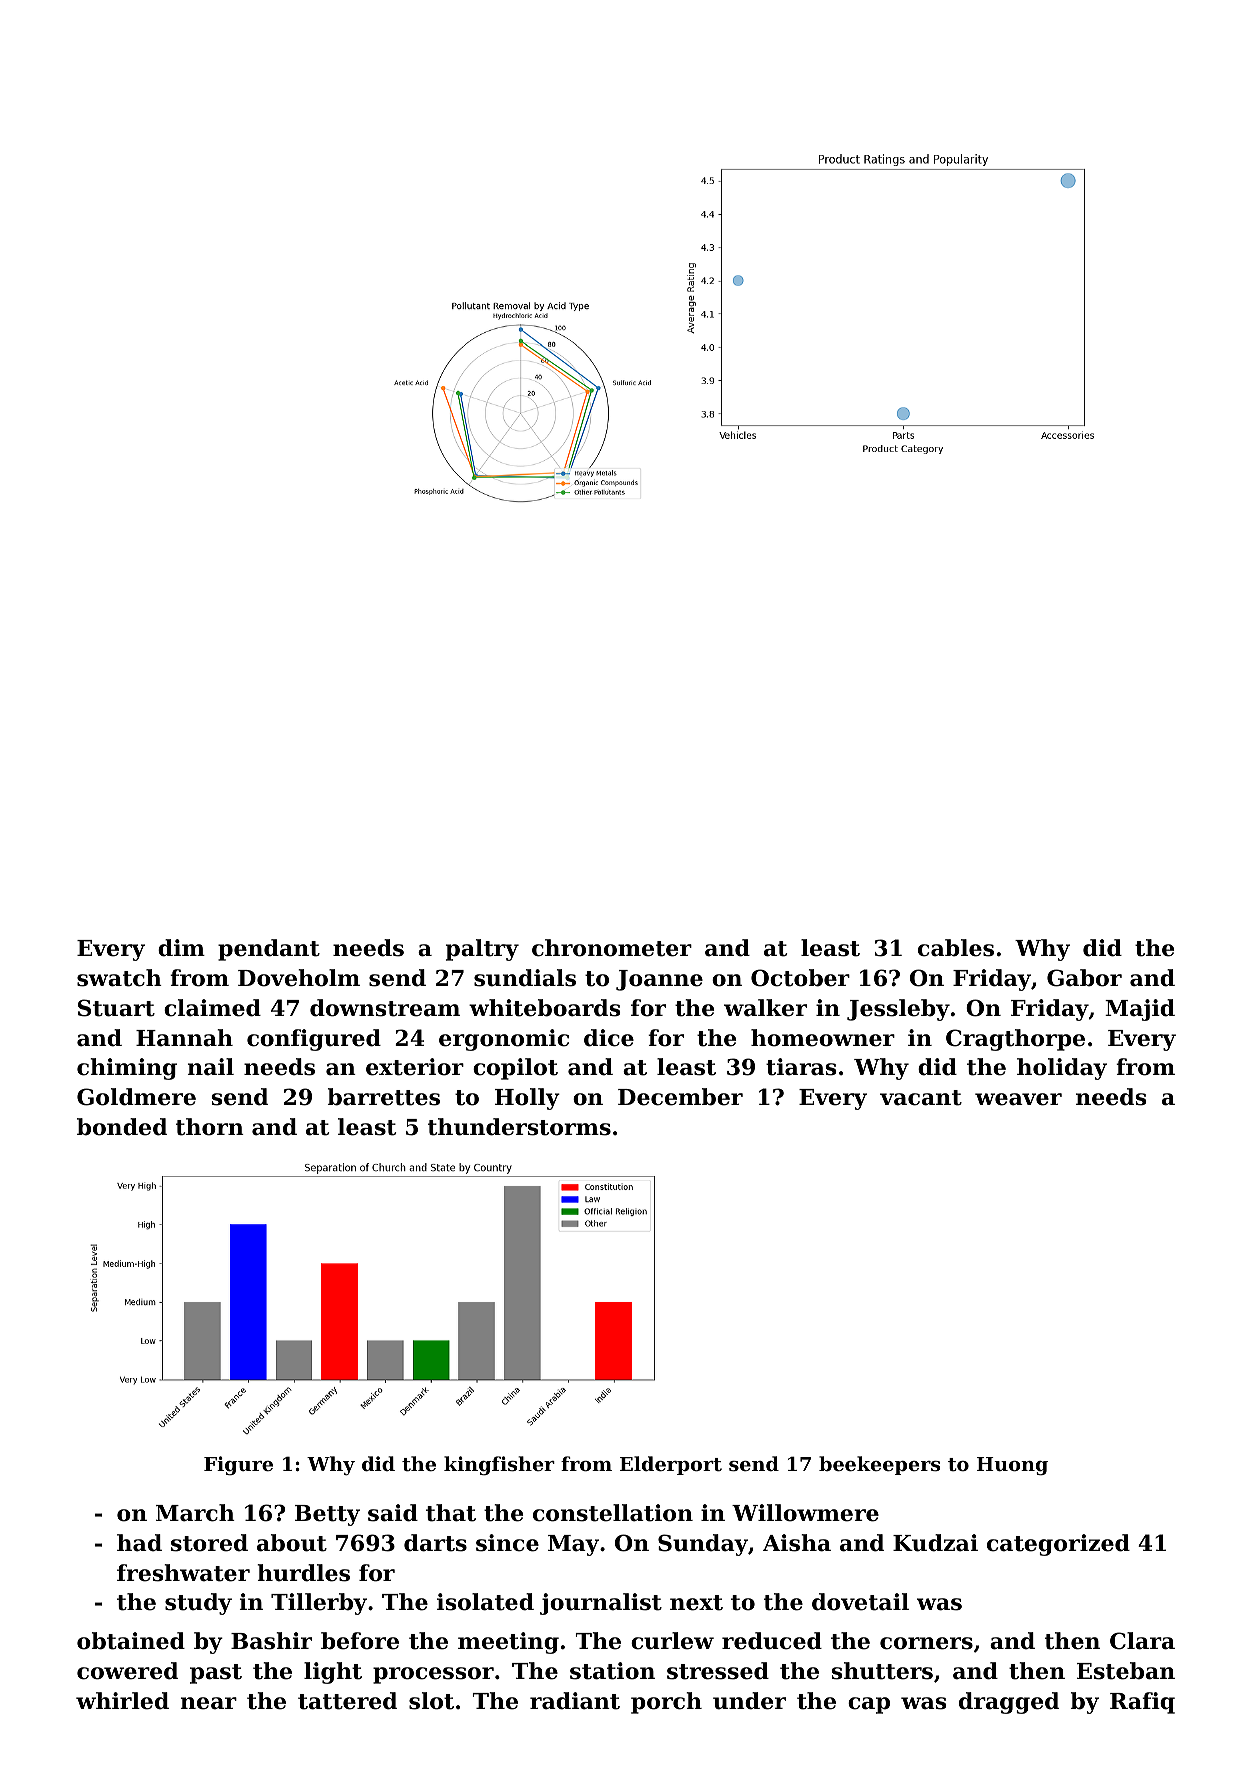 Image resolution: width=1252 pixels, height=1770 pixels. I want to click on Huong, so click(1012, 1466).
